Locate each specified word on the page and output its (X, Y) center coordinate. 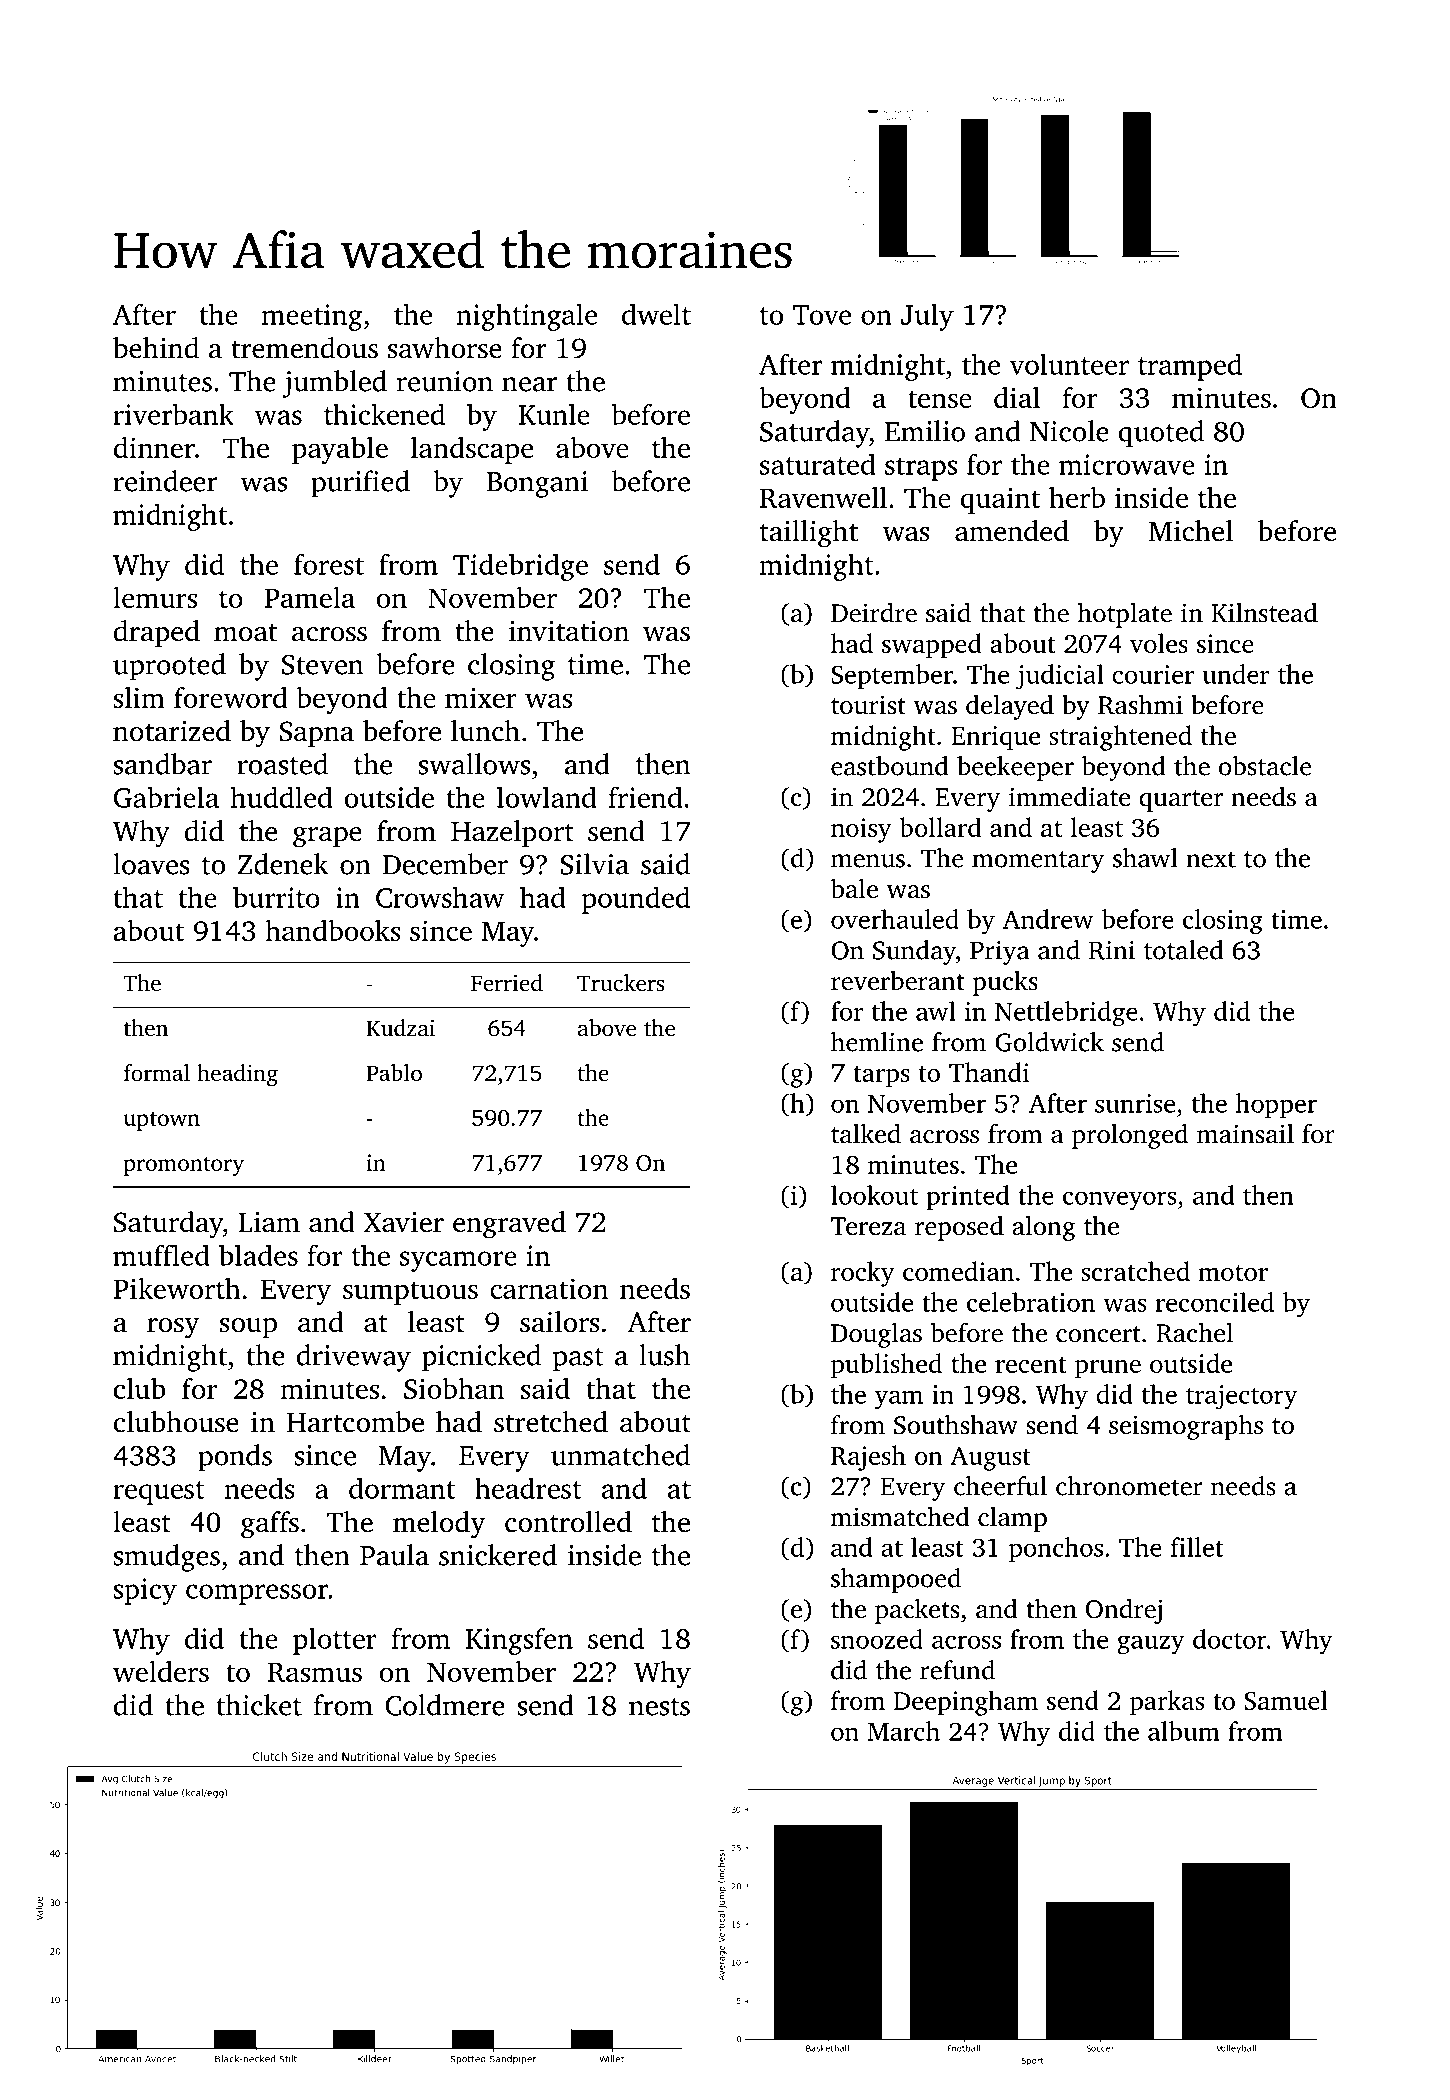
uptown (162, 1121)
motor (1233, 1273)
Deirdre (874, 612)
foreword (230, 697)
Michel (1191, 531)
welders (161, 1671)
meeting (312, 317)
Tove (822, 315)
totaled (1184, 950)
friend (645, 797)
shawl (1145, 858)
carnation (549, 1288)
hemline (877, 1042)
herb (1077, 497)
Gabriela (166, 797)
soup (248, 1328)
